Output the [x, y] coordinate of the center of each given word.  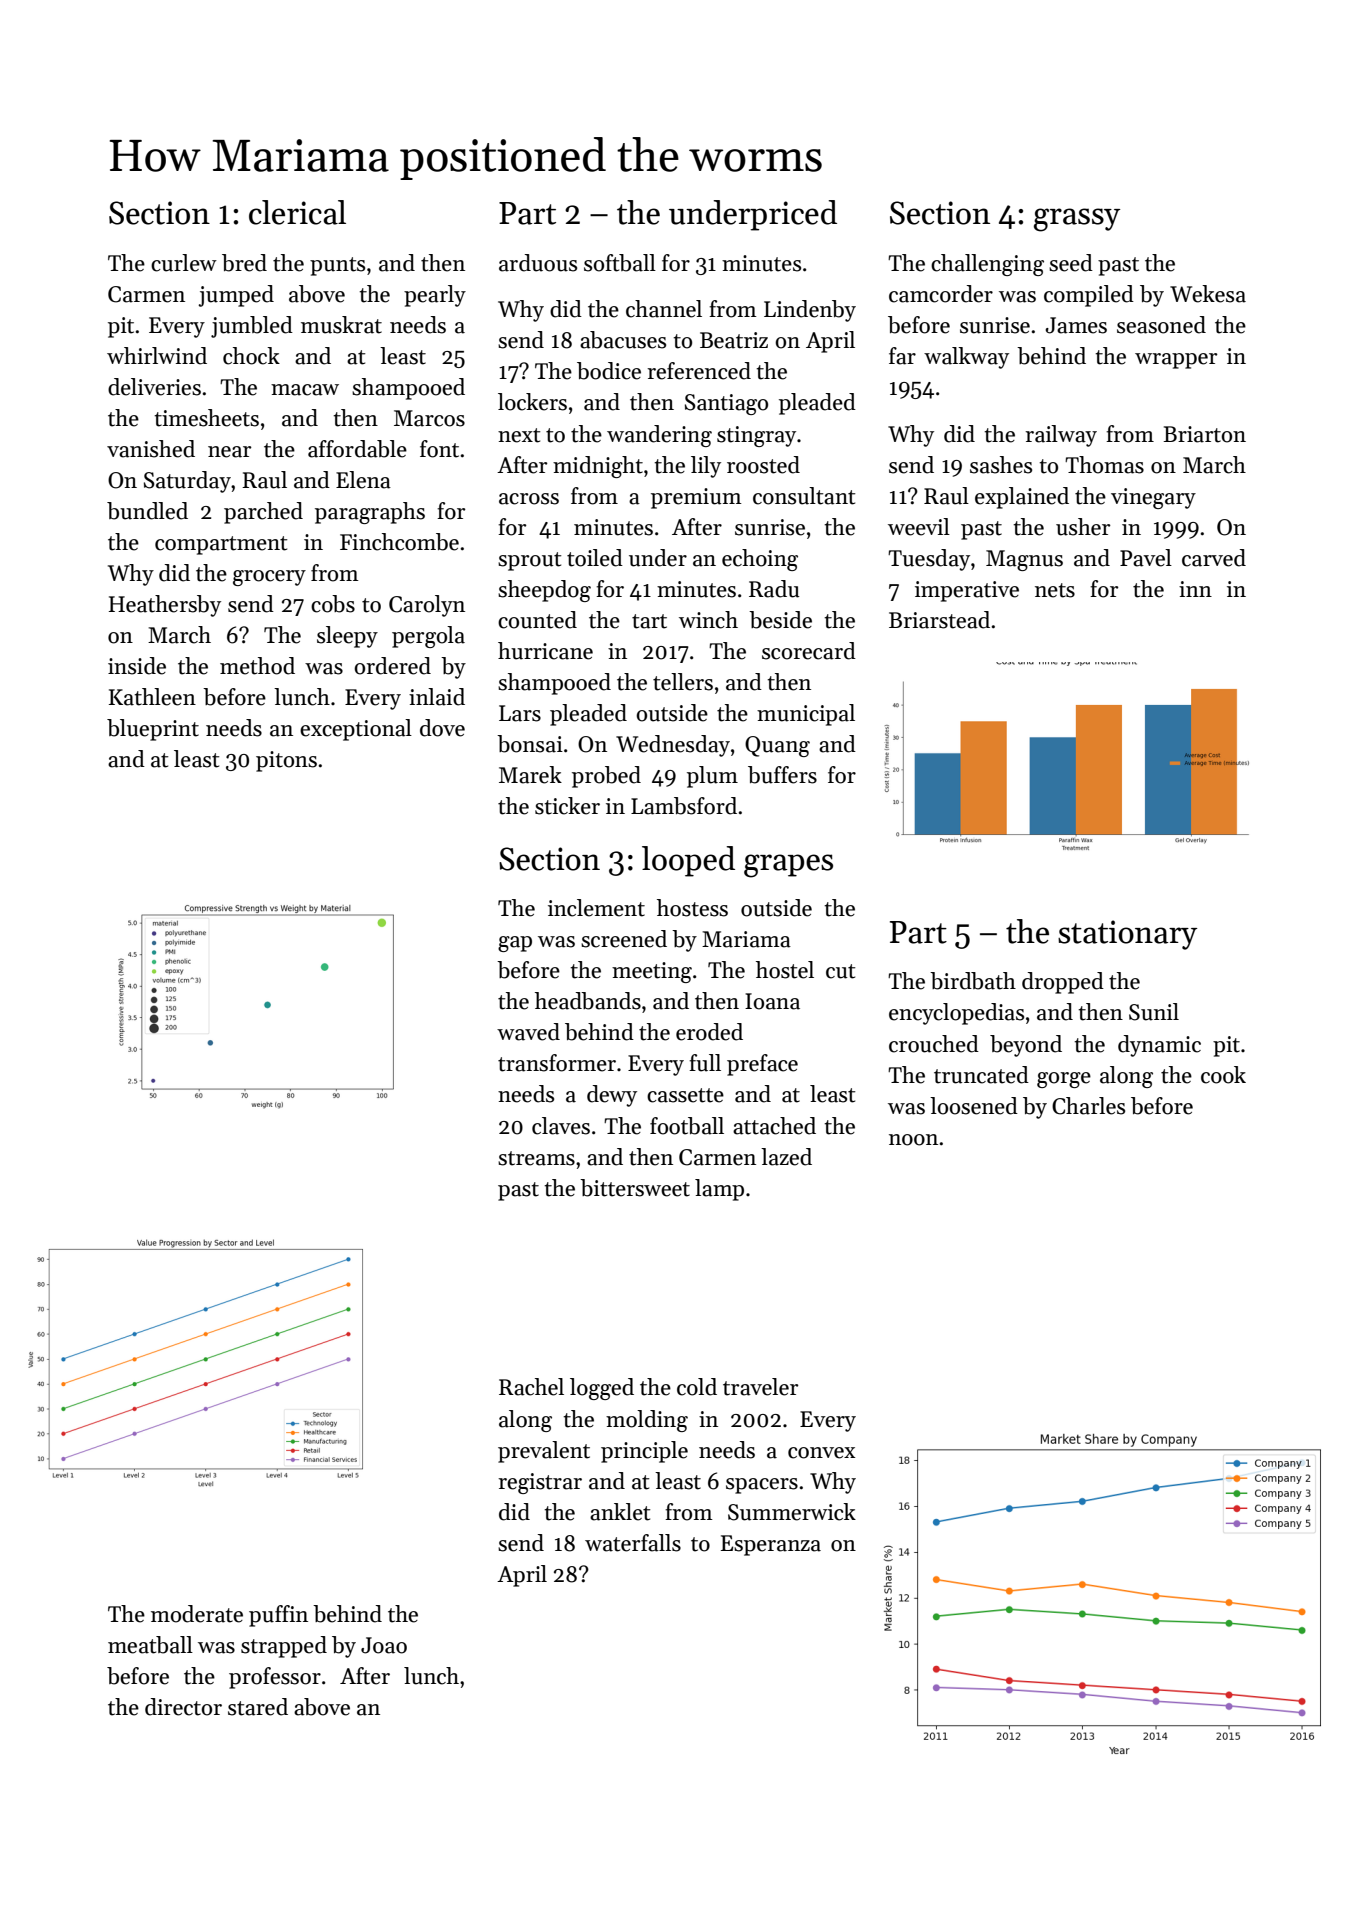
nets [1055, 590]
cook [1223, 1075]
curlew [184, 263]
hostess [692, 908]
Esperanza [771, 1545]
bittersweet [635, 1188]
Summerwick [792, 1512]
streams [536, 1158]
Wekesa [1208, 294]
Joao [384, 1645]
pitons [286, 761]
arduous [538, 263]
